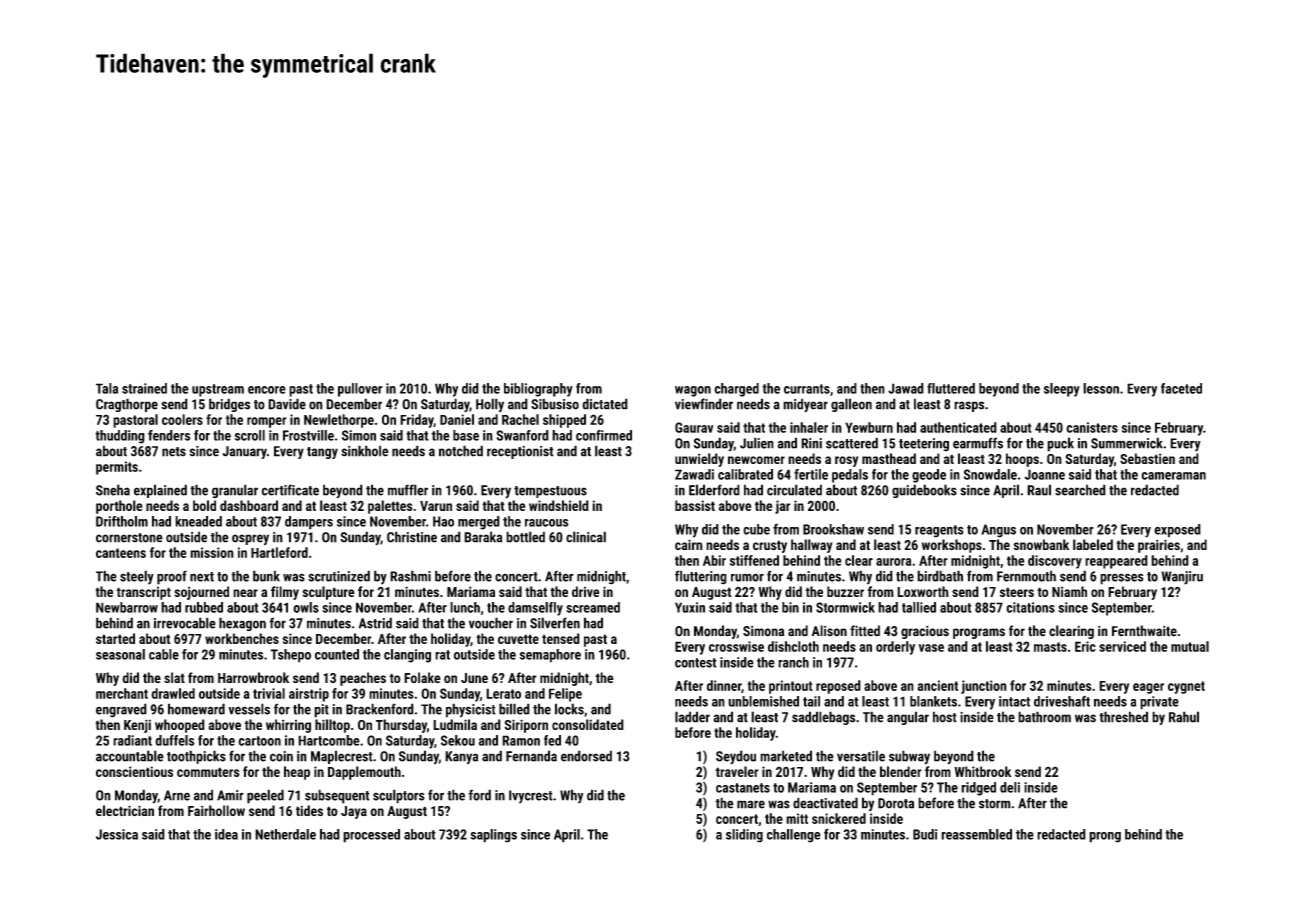 The width and height of the screenshot is (1308, 924). Describe the element at coordinates (117, 834) in the screenshot. I see `Jessica` at that location.
